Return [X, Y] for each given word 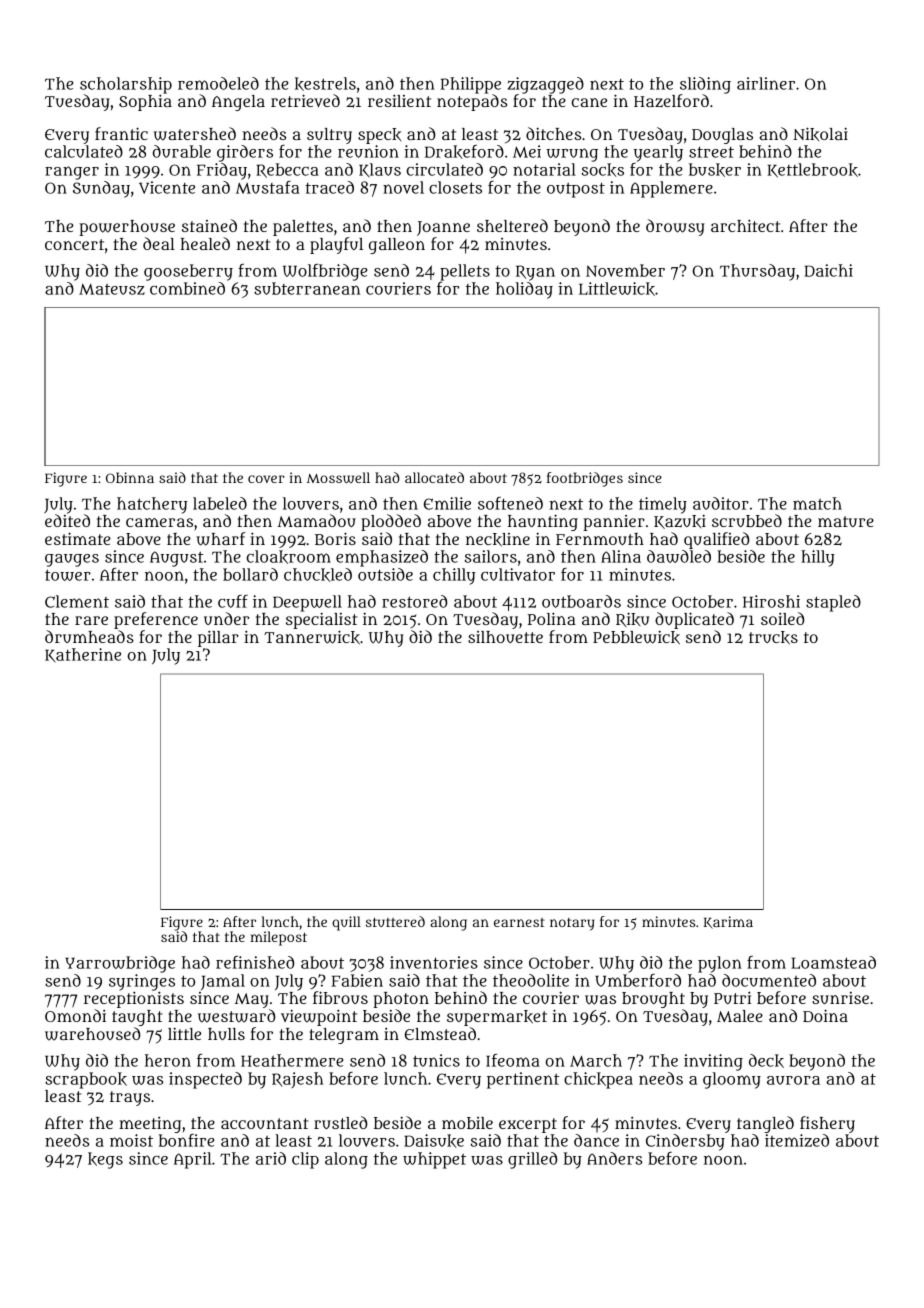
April [193, 1160]
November [625, 270]
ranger [72, 173]
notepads [472, 102]
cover [266, 479]
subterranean [307, 288]
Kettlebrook [812, 170]
